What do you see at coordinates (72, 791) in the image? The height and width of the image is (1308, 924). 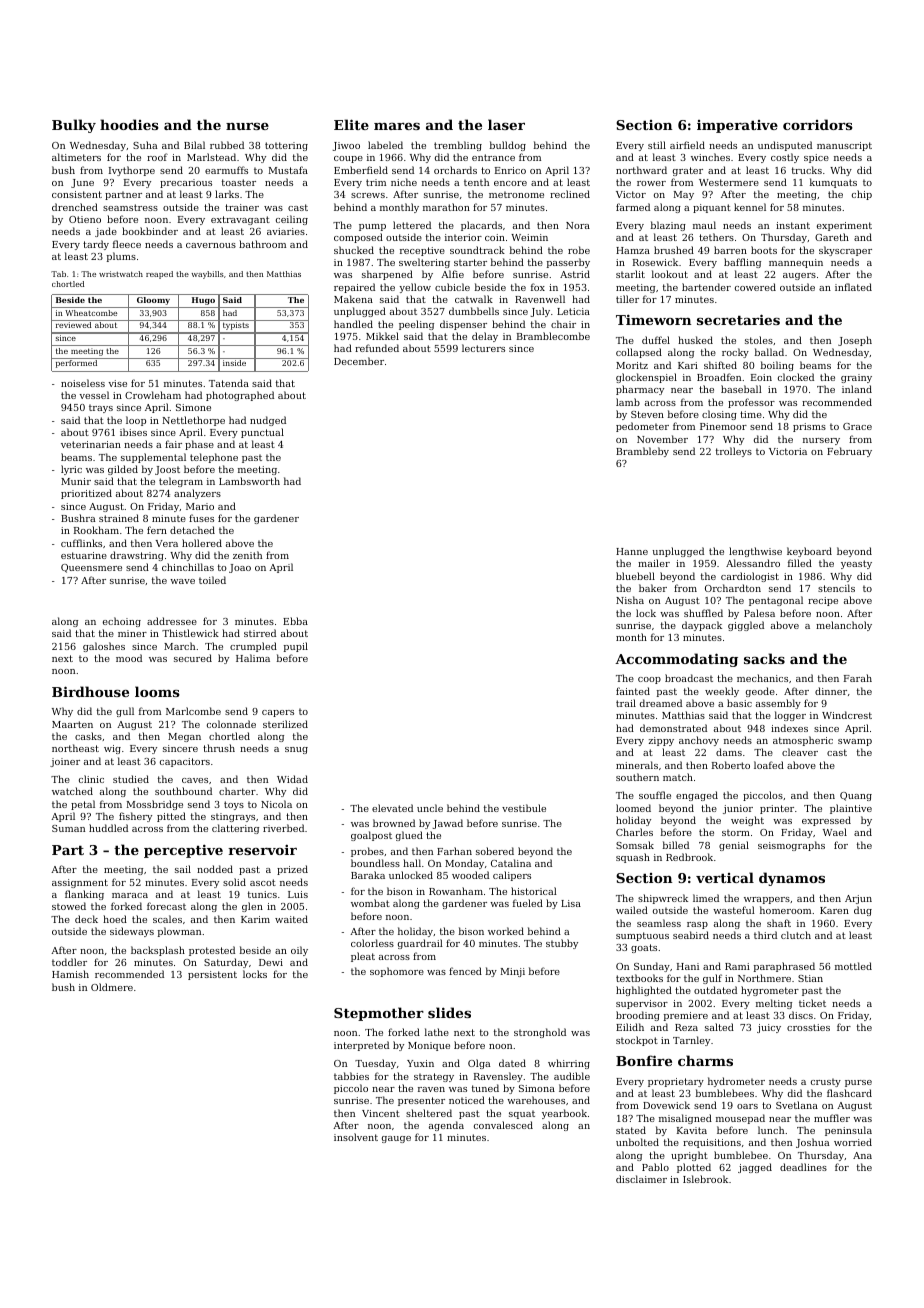 I see `watched` at bounding box center [72, 791].
